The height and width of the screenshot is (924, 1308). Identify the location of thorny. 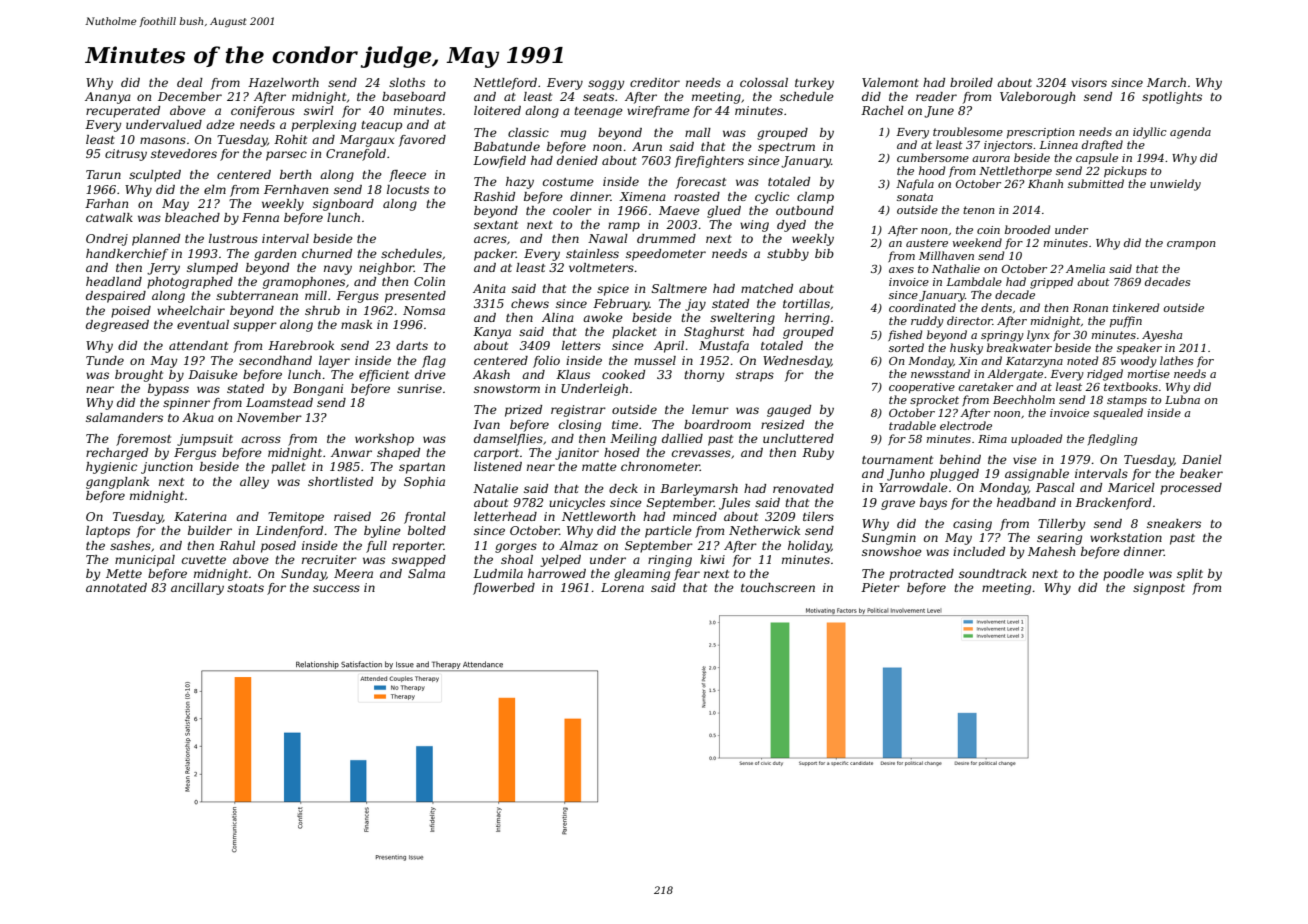
(704, 376).
